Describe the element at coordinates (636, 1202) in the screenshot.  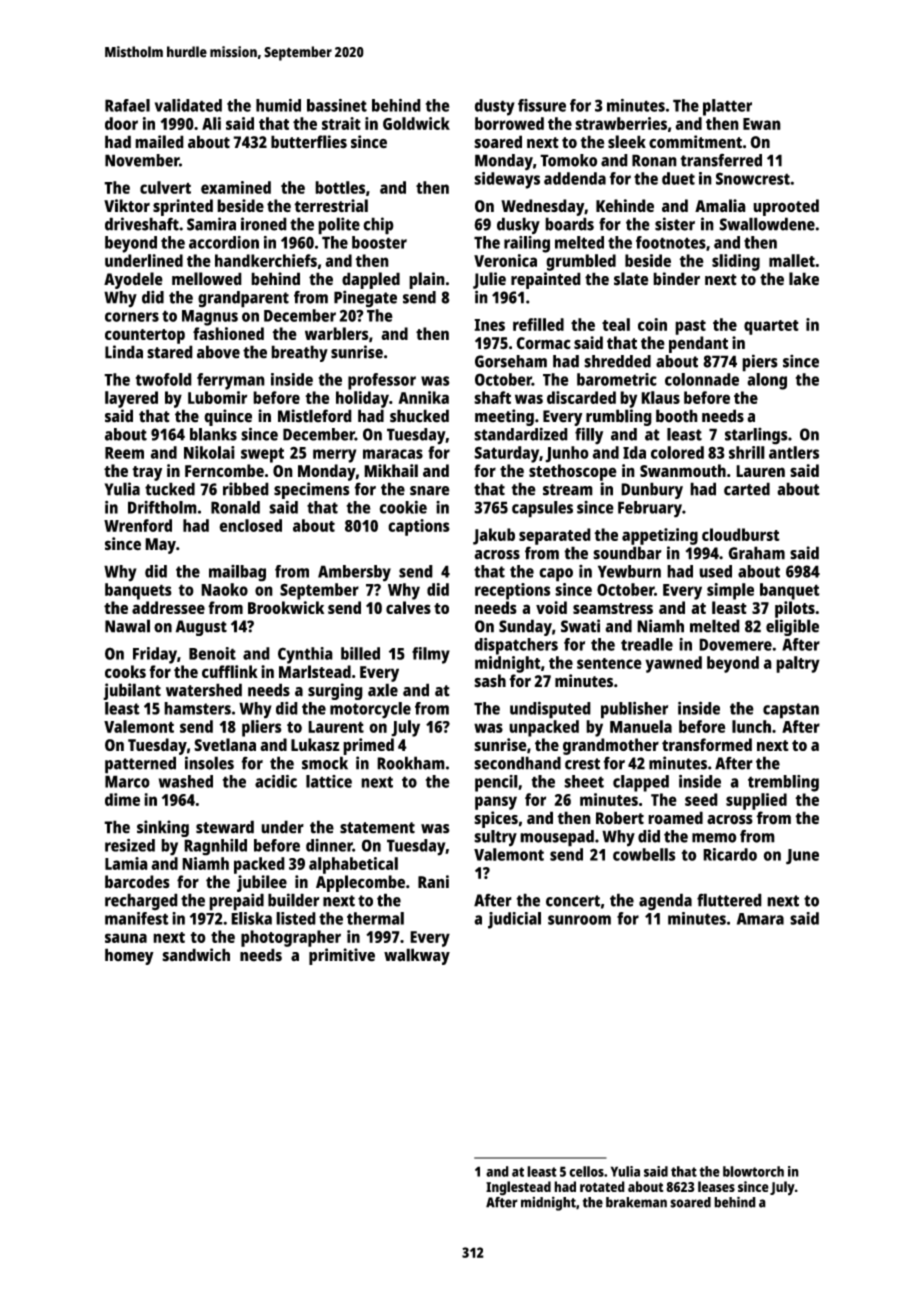
I see `brakeman` at that location.
